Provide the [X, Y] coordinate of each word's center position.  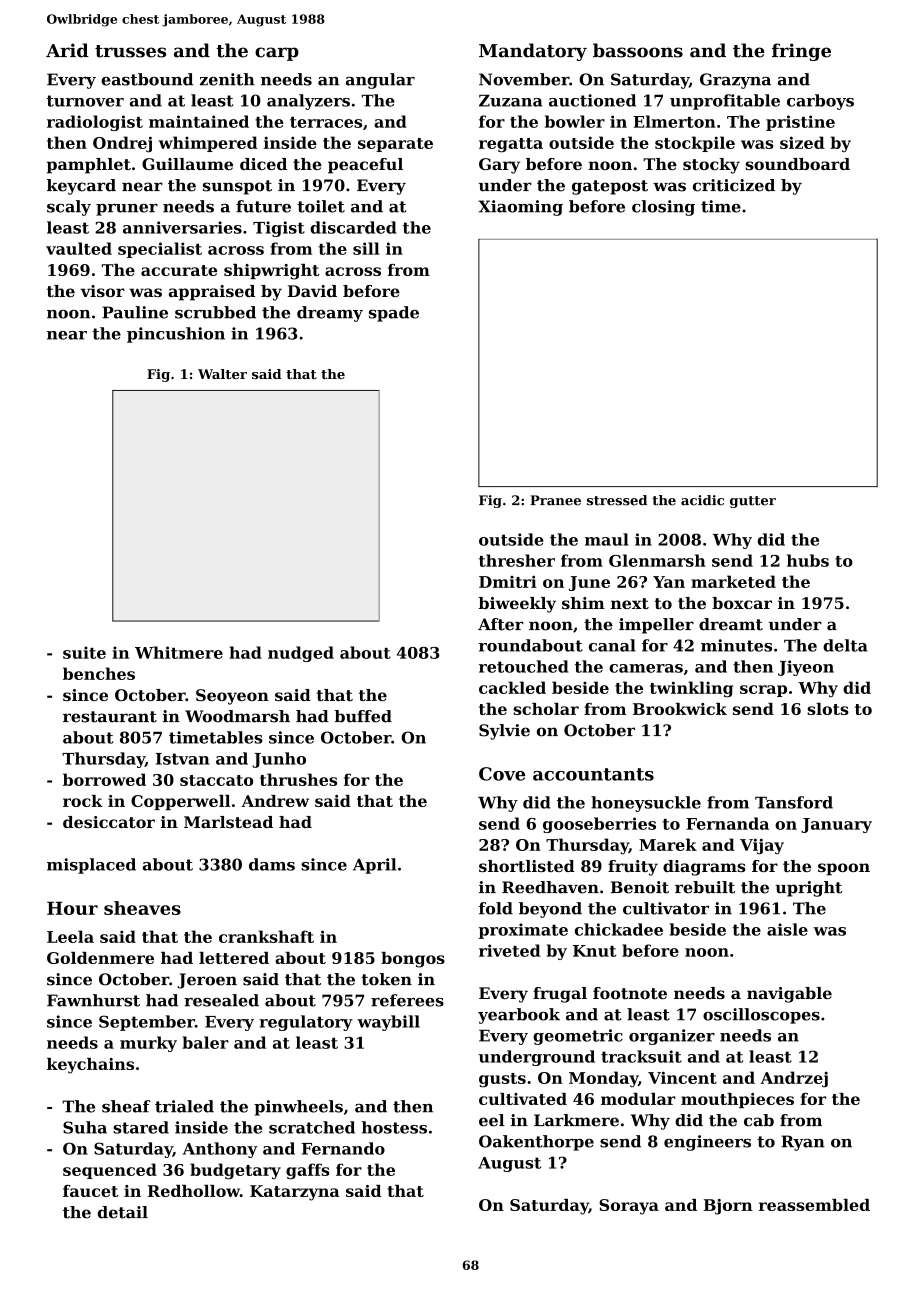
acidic [702, 500]
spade [394, 314]
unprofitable [725, 102]
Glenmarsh [657, 560]
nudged [301, 654]
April [374, 866]
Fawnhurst [93, 1000]
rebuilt [705, 887]
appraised [212, 293]
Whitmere [179, 652]
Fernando [343, 1148]
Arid [67, 50]
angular [380, 81]
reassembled [814, 1205]
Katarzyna [295, 1193]
